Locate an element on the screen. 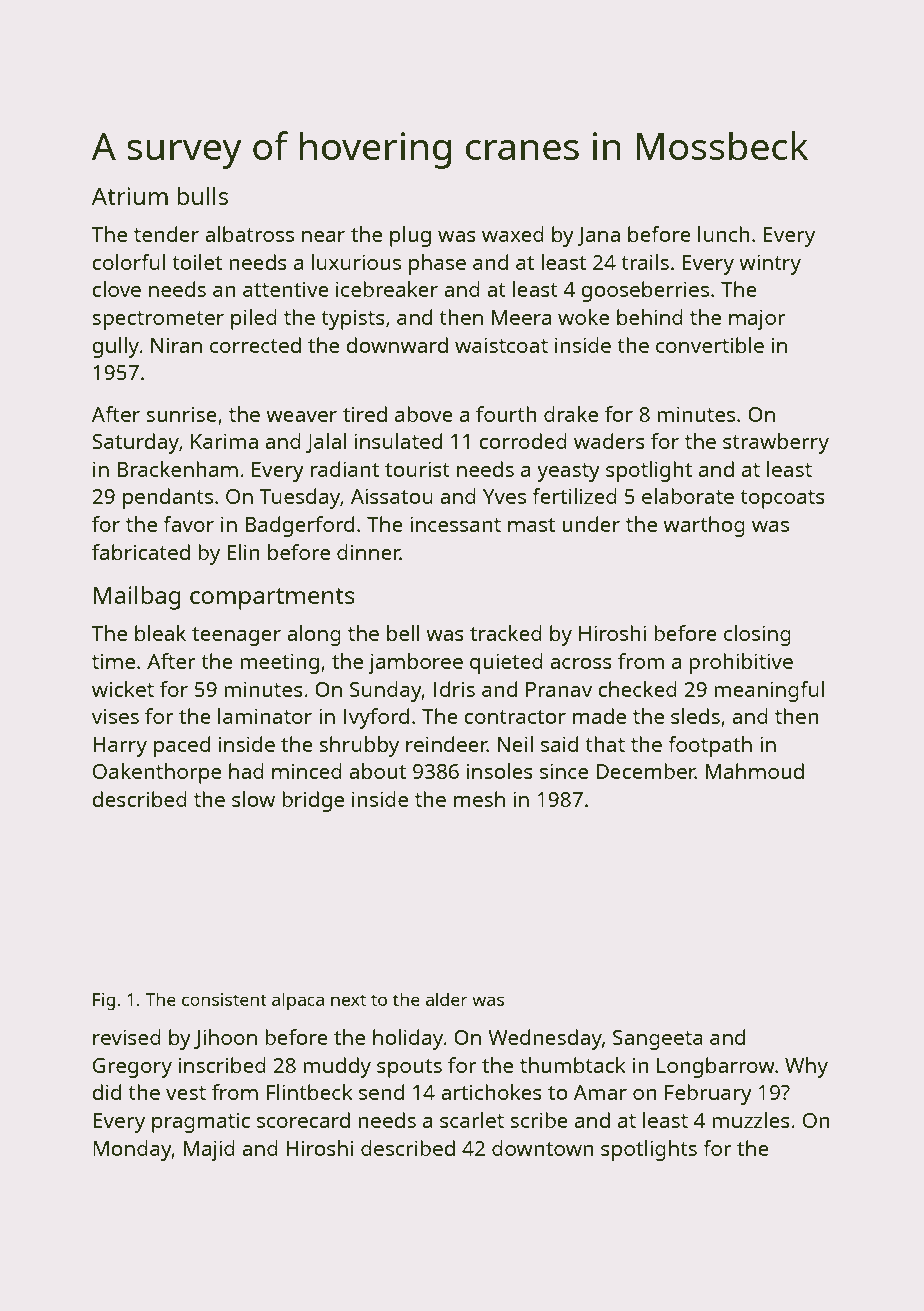 The image size is (924, 1311). behind is located at coordinates (650, 317).
